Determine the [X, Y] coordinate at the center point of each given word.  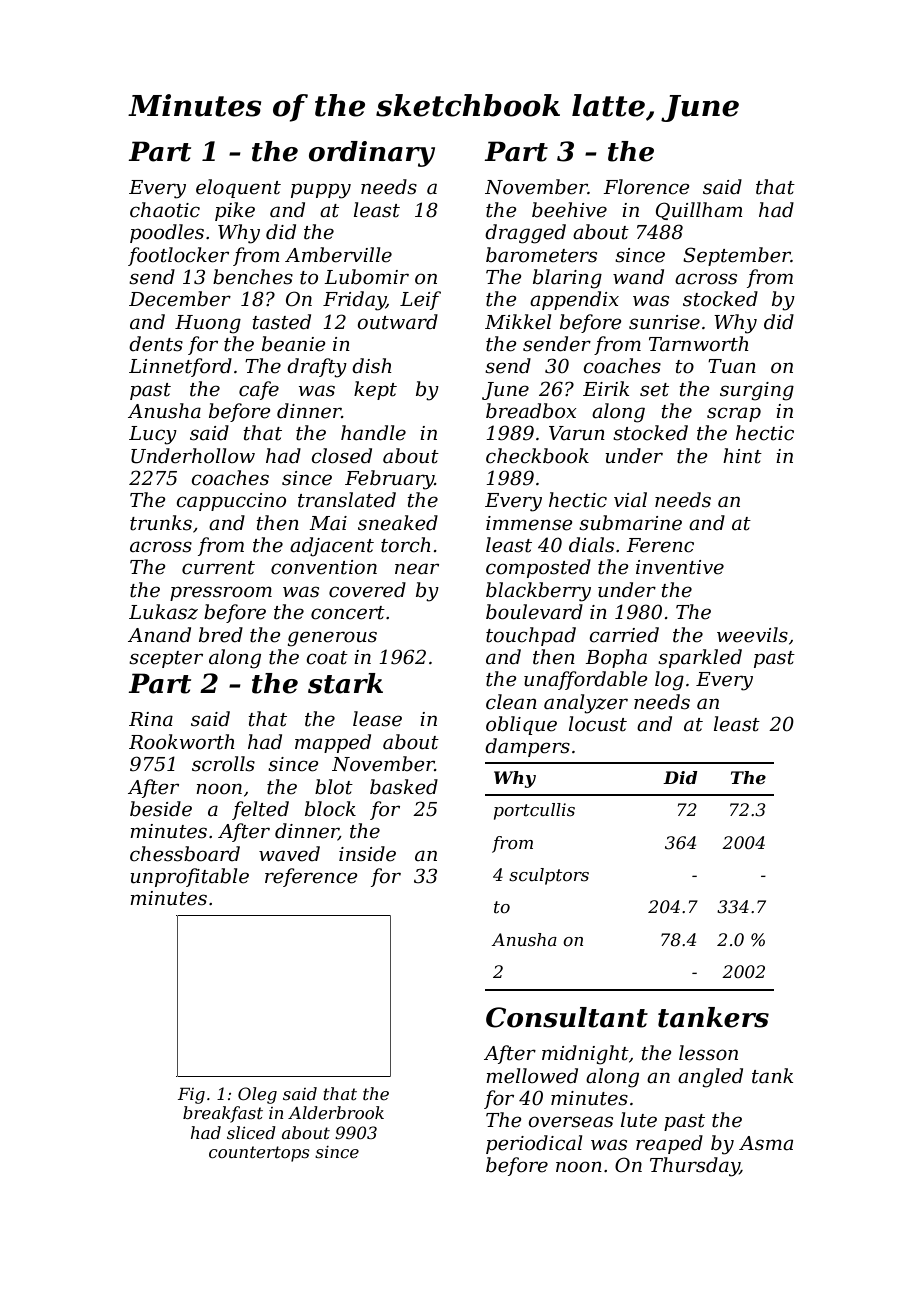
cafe [259, 390]
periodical [534, 1144]
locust [598, 724]
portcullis [534, 811]
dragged [525, 234]
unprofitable [189, 877]
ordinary [372, 154]
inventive [680, 567]
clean [511, 702]
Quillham [699, 211]
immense [529, 523]
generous [332, 639]
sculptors [549, 876]
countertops [259, 1154]
